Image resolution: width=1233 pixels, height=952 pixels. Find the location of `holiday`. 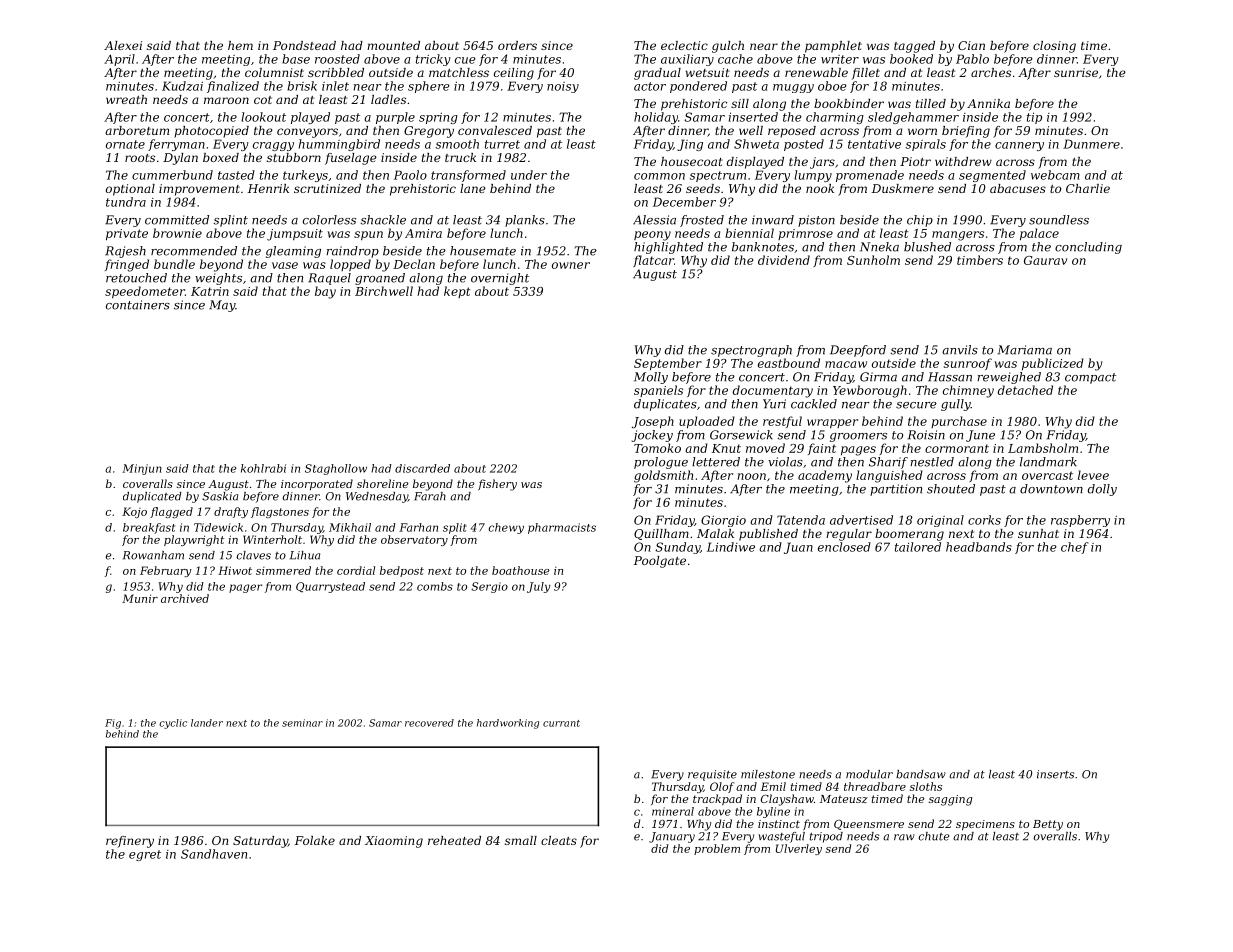

holiday is located at coordinates (656, 118).
